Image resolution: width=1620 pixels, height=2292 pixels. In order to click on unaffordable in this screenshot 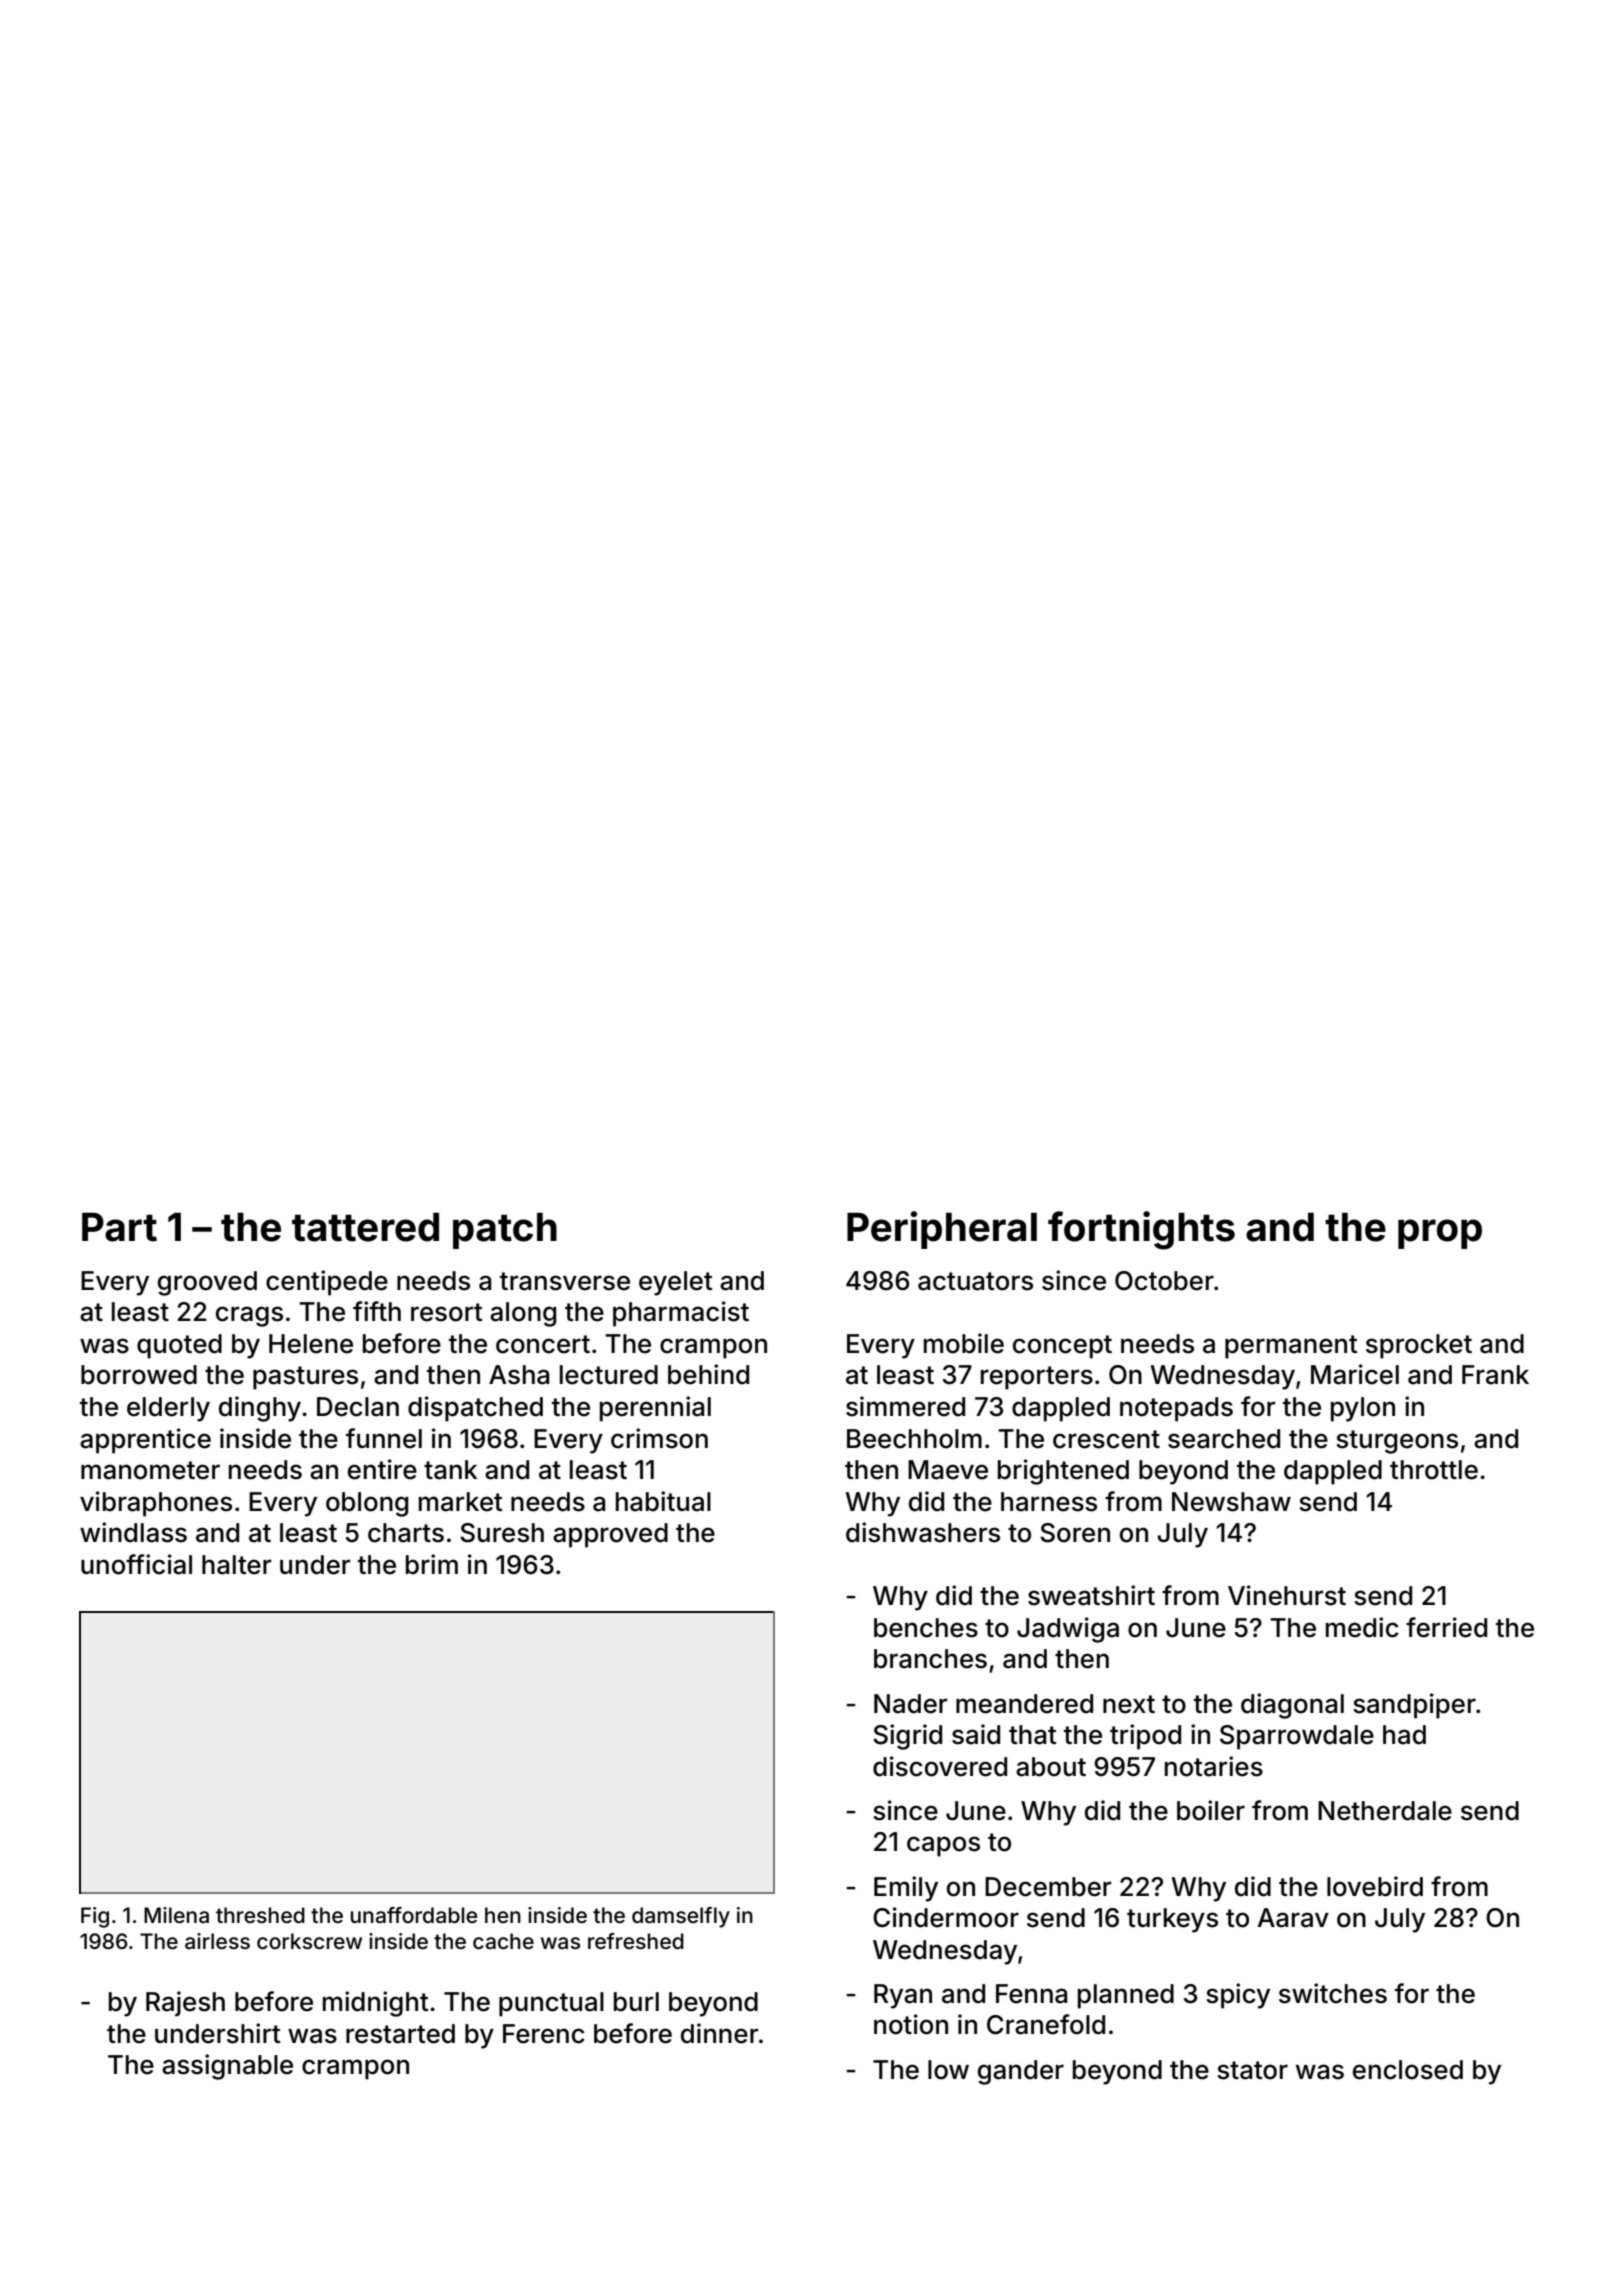, I will do `click(414, 1915)`.
